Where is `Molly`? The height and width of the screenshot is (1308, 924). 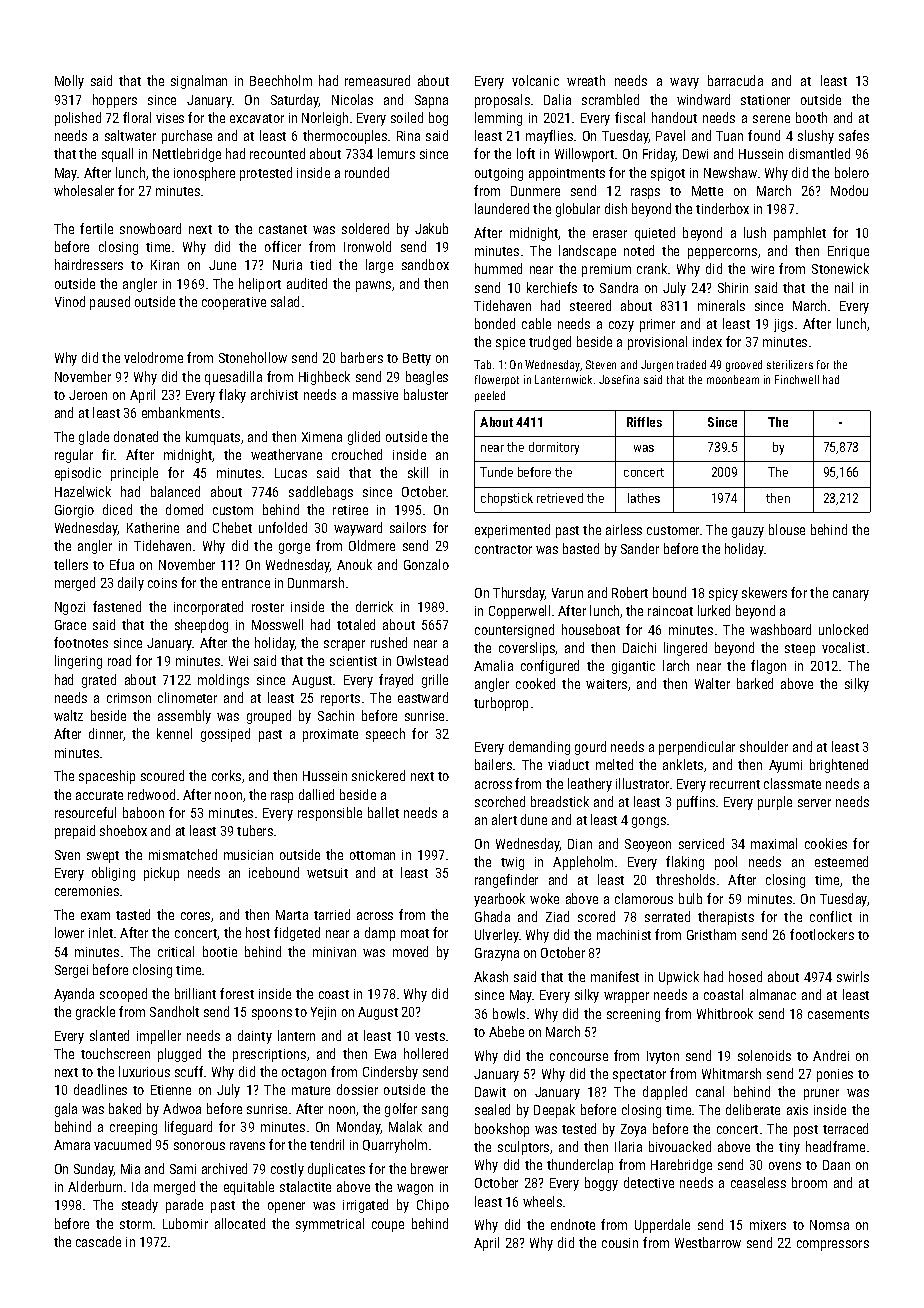
Molly is located at coordinates (69, 82).
